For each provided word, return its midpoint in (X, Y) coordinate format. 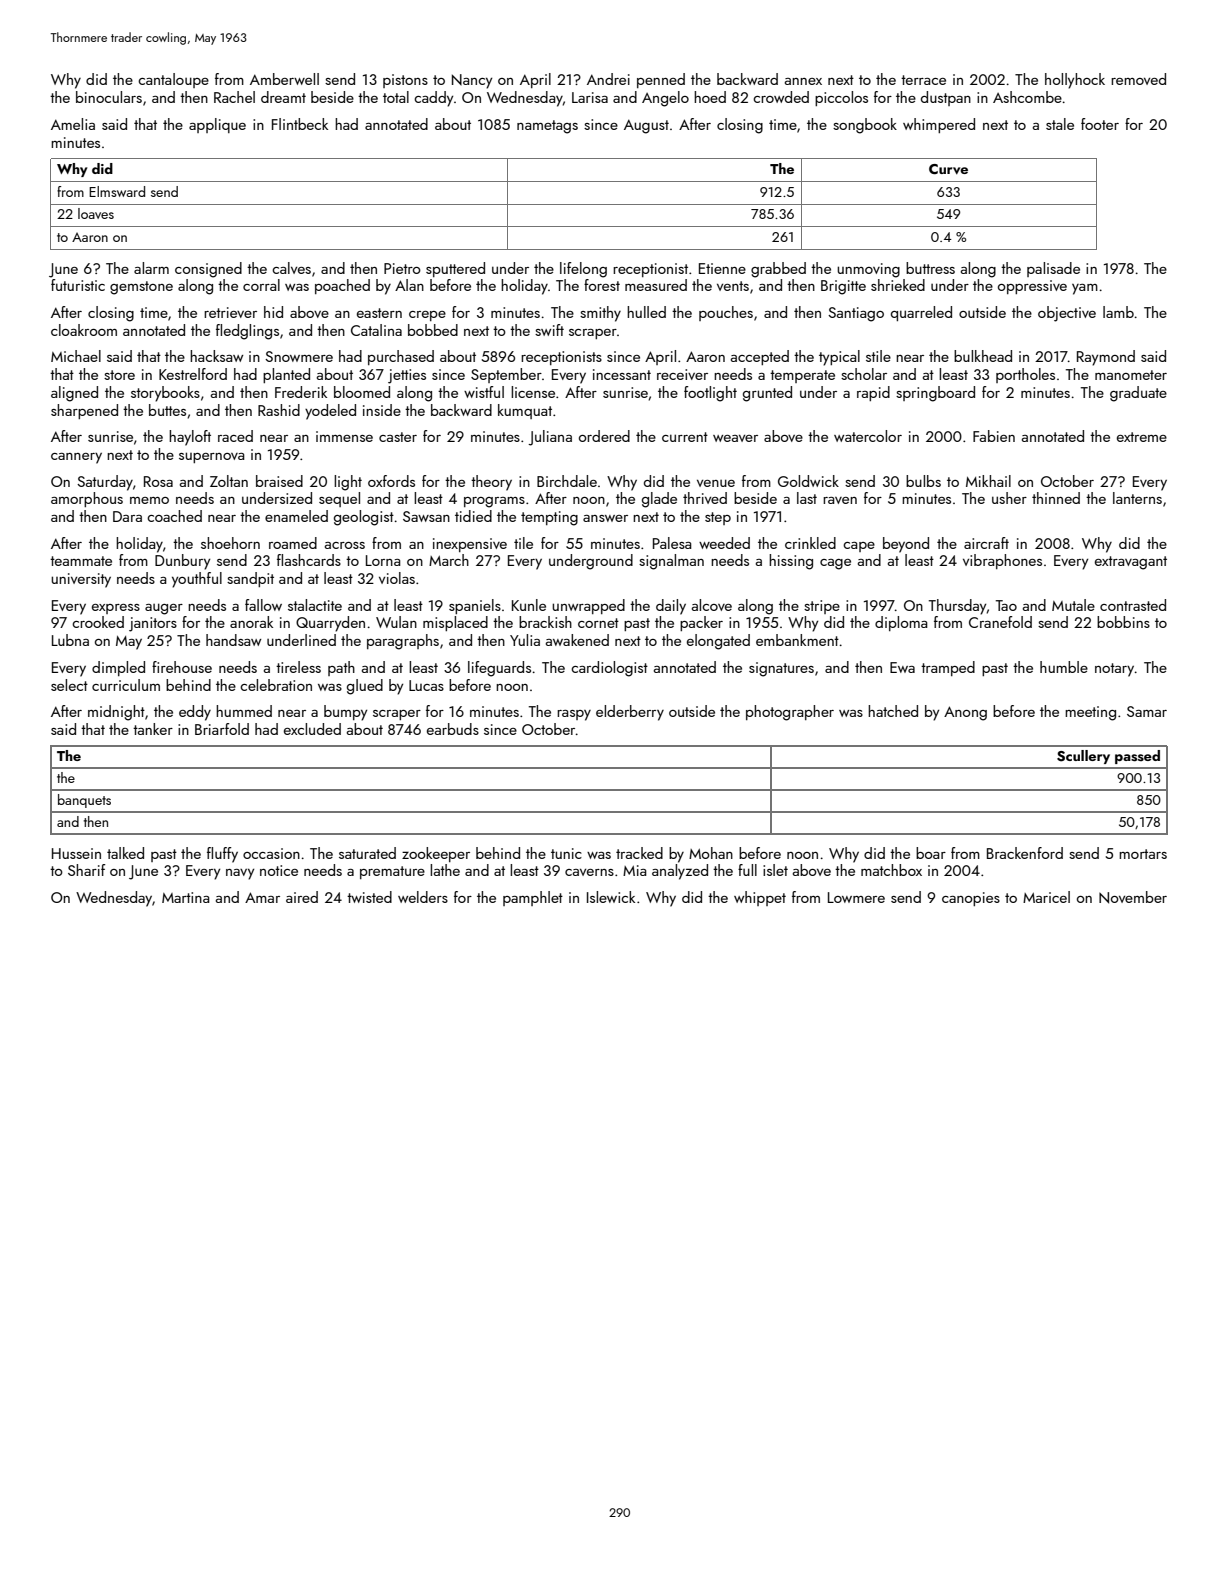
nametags (547, 127)
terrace (923, 80)
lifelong (583, 270)
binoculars (109, 97)
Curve (948, 169)
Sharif (86, 870)
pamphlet (533, 898)
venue (716, 483)
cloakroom (84, 330)
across (345, 545)
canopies (971, 899)
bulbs (923, 481)
